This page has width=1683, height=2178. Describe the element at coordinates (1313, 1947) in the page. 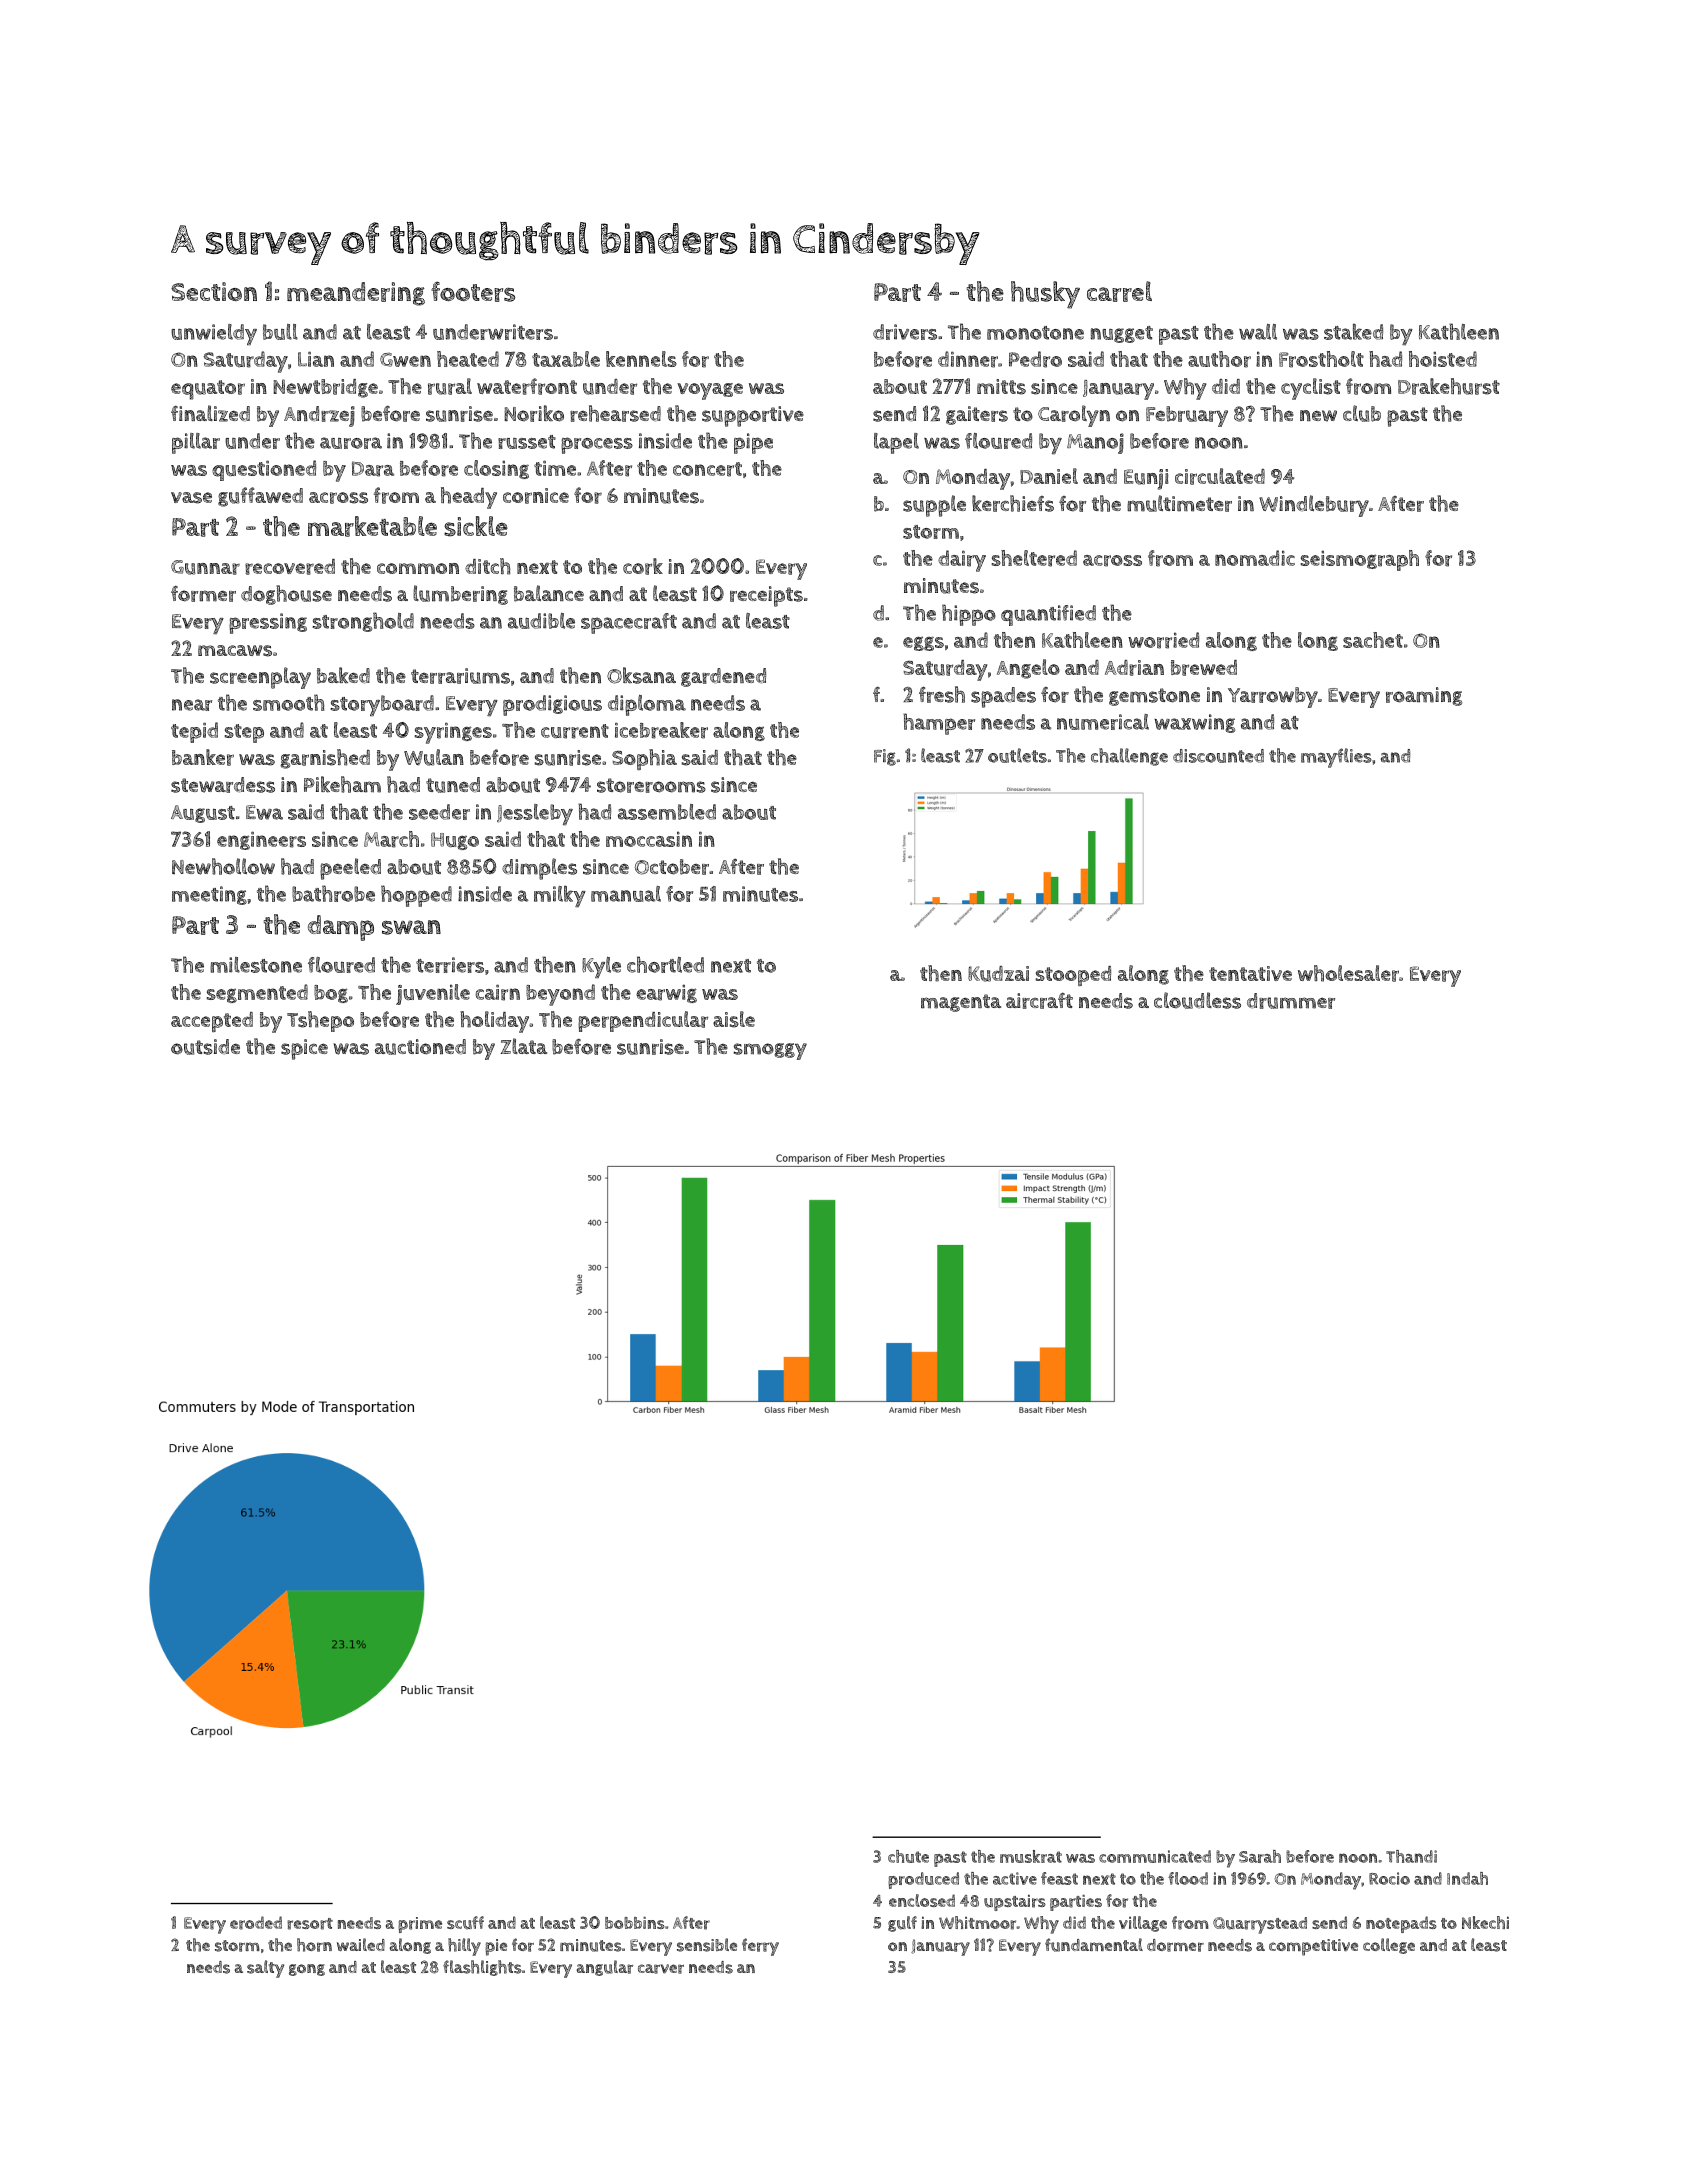

I see `competitive` at that location.
